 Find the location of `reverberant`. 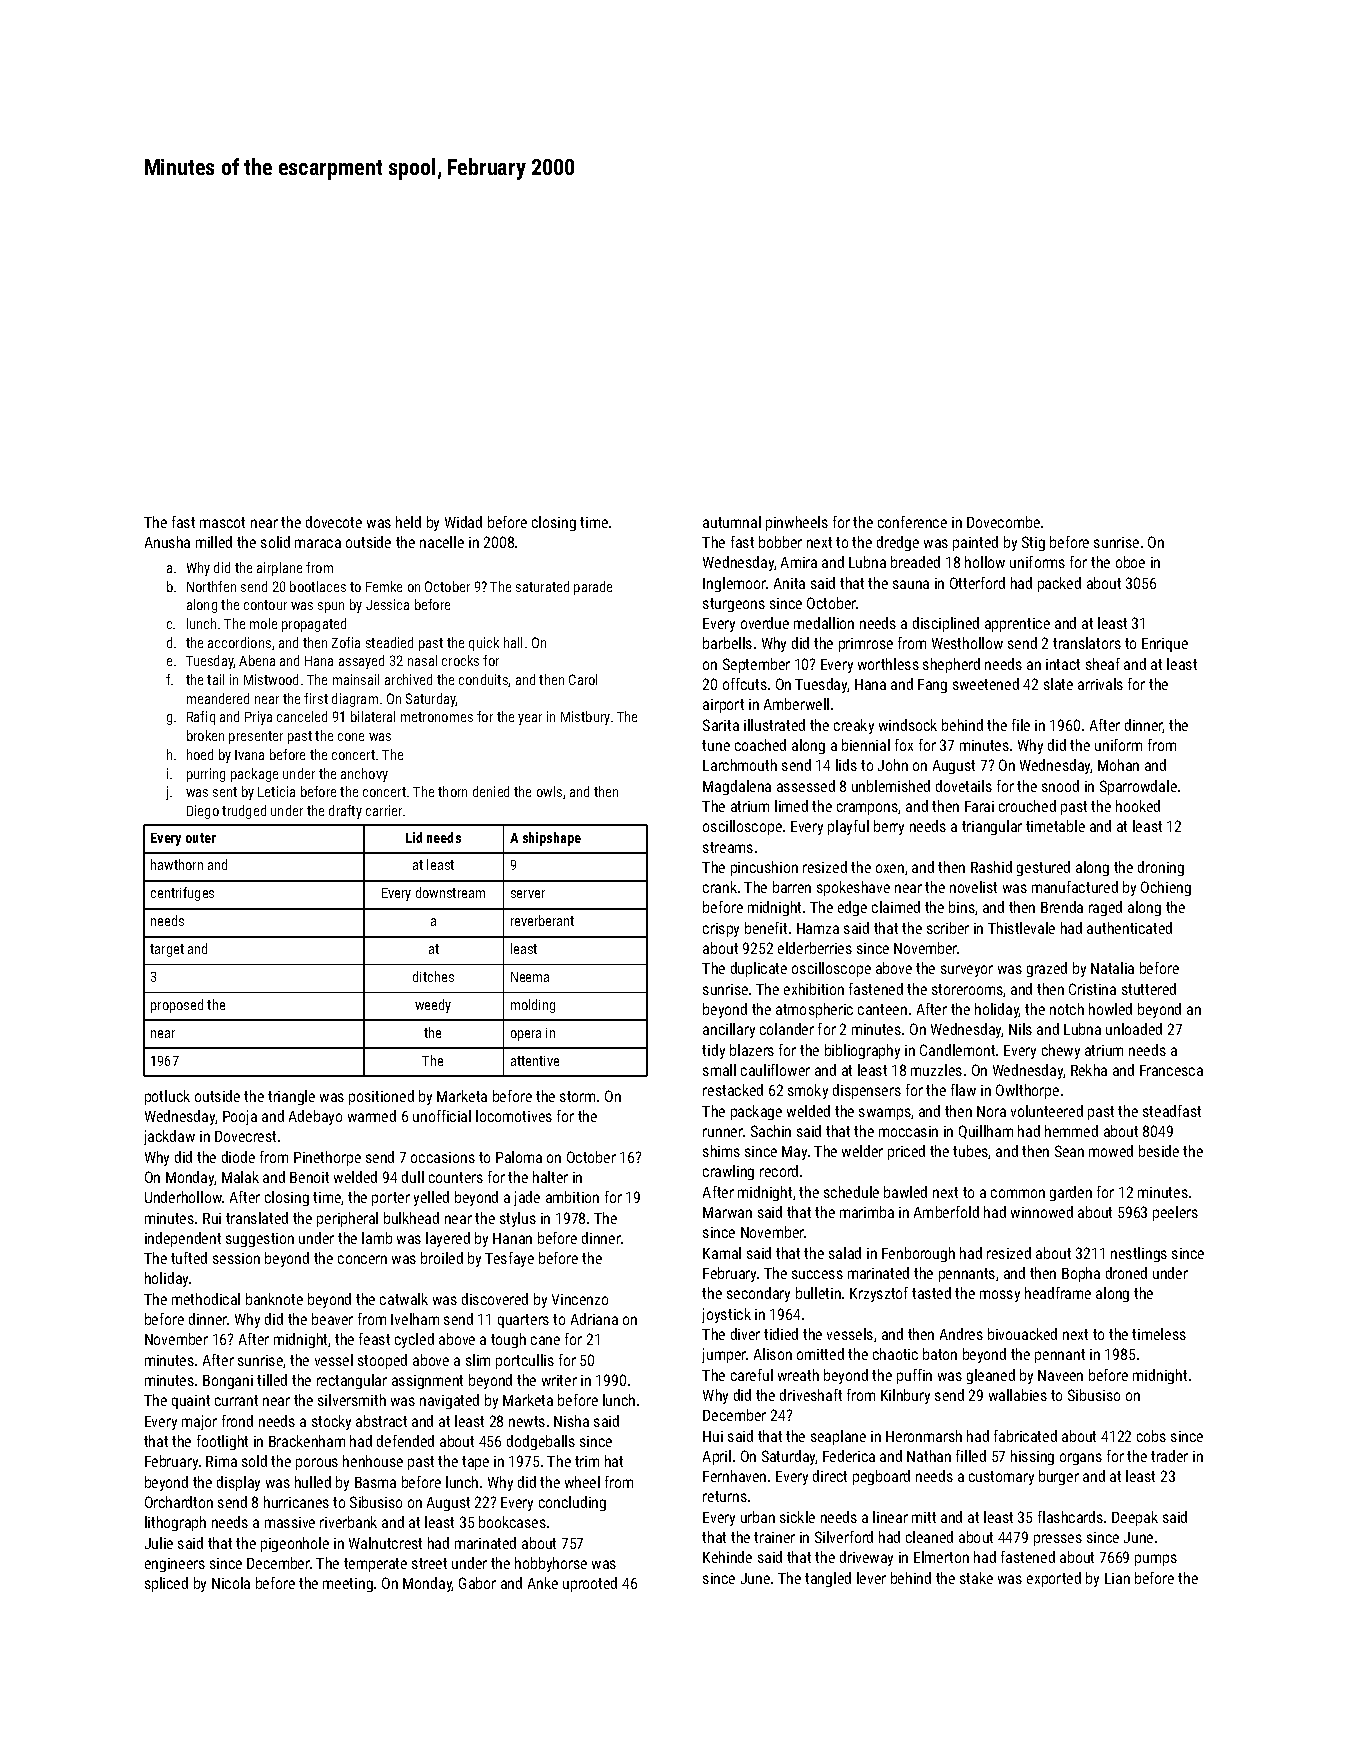

reverberant is located at coordinates (542, 920).
